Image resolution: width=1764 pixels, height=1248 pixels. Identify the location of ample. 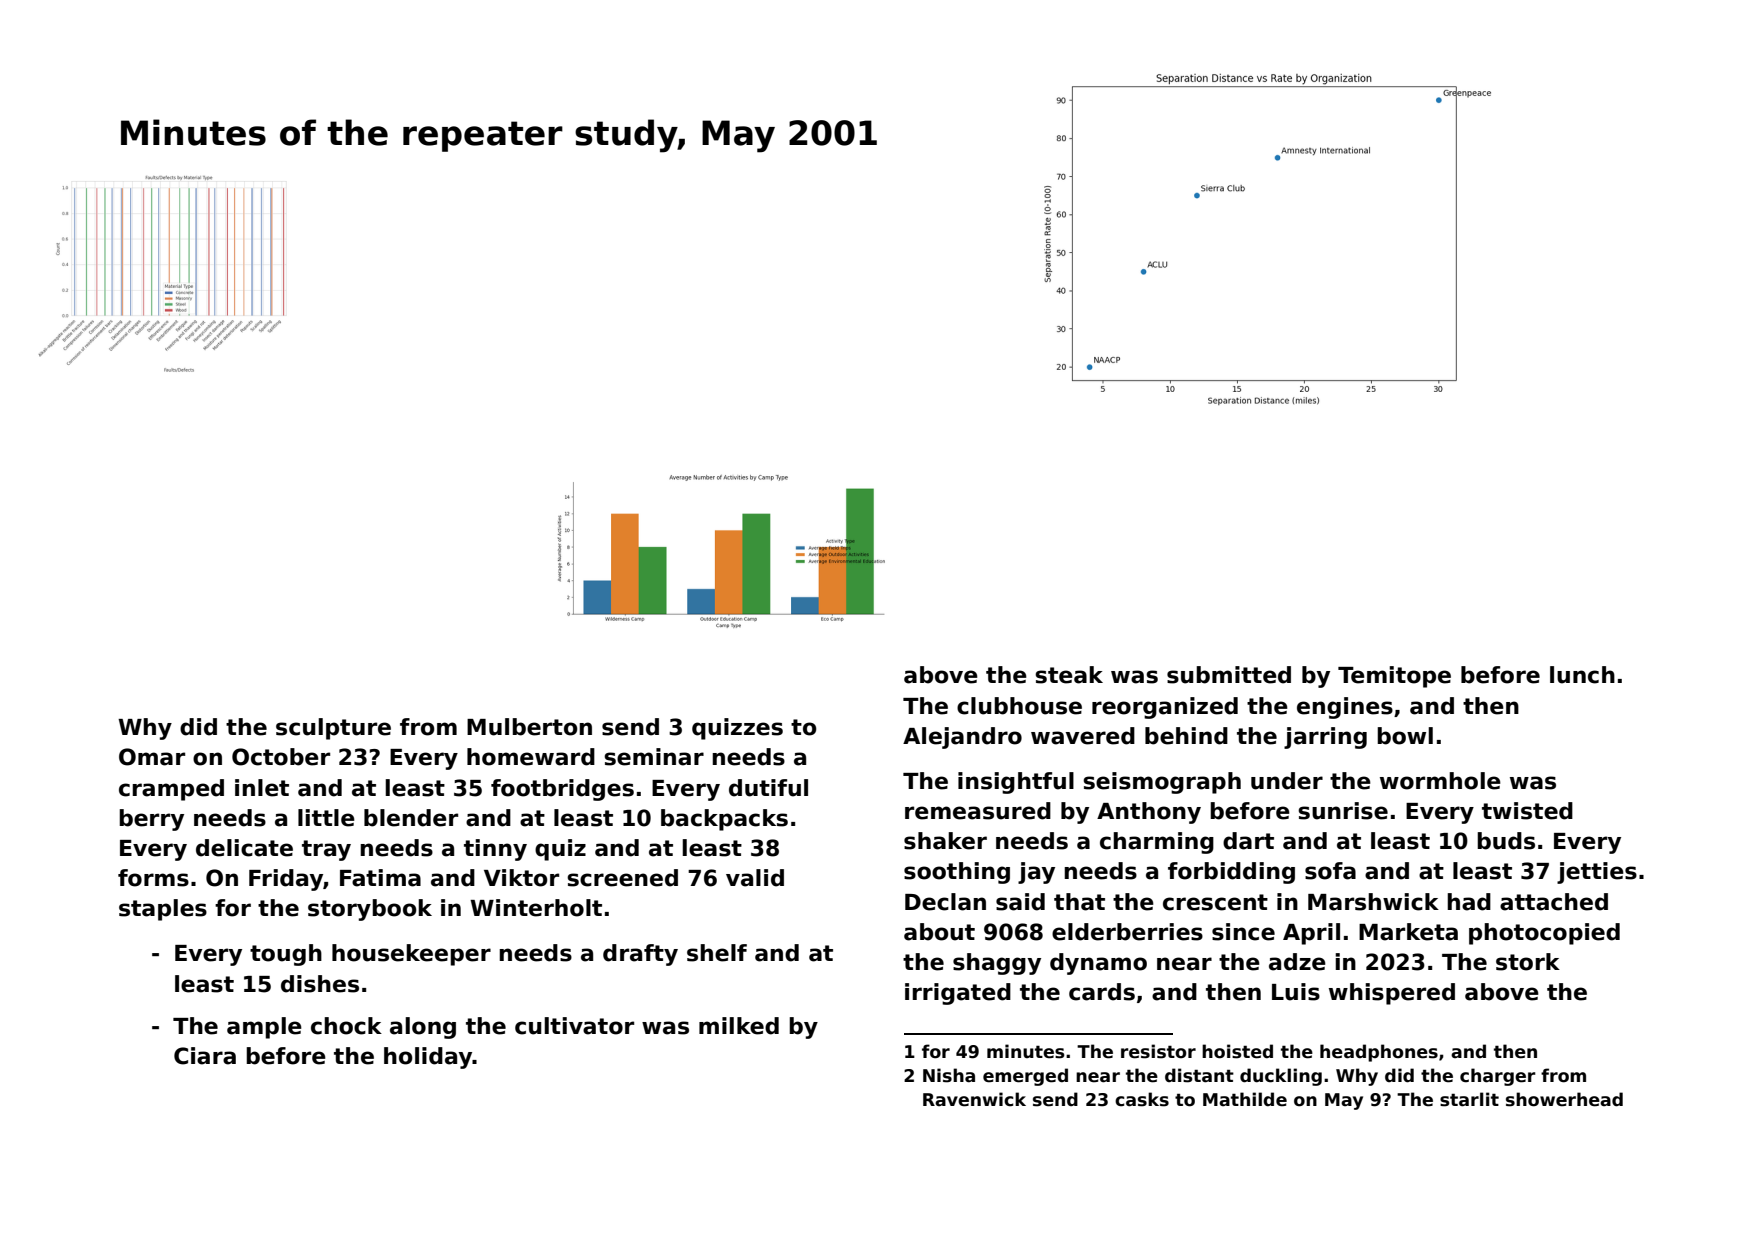
(264, 1028).
